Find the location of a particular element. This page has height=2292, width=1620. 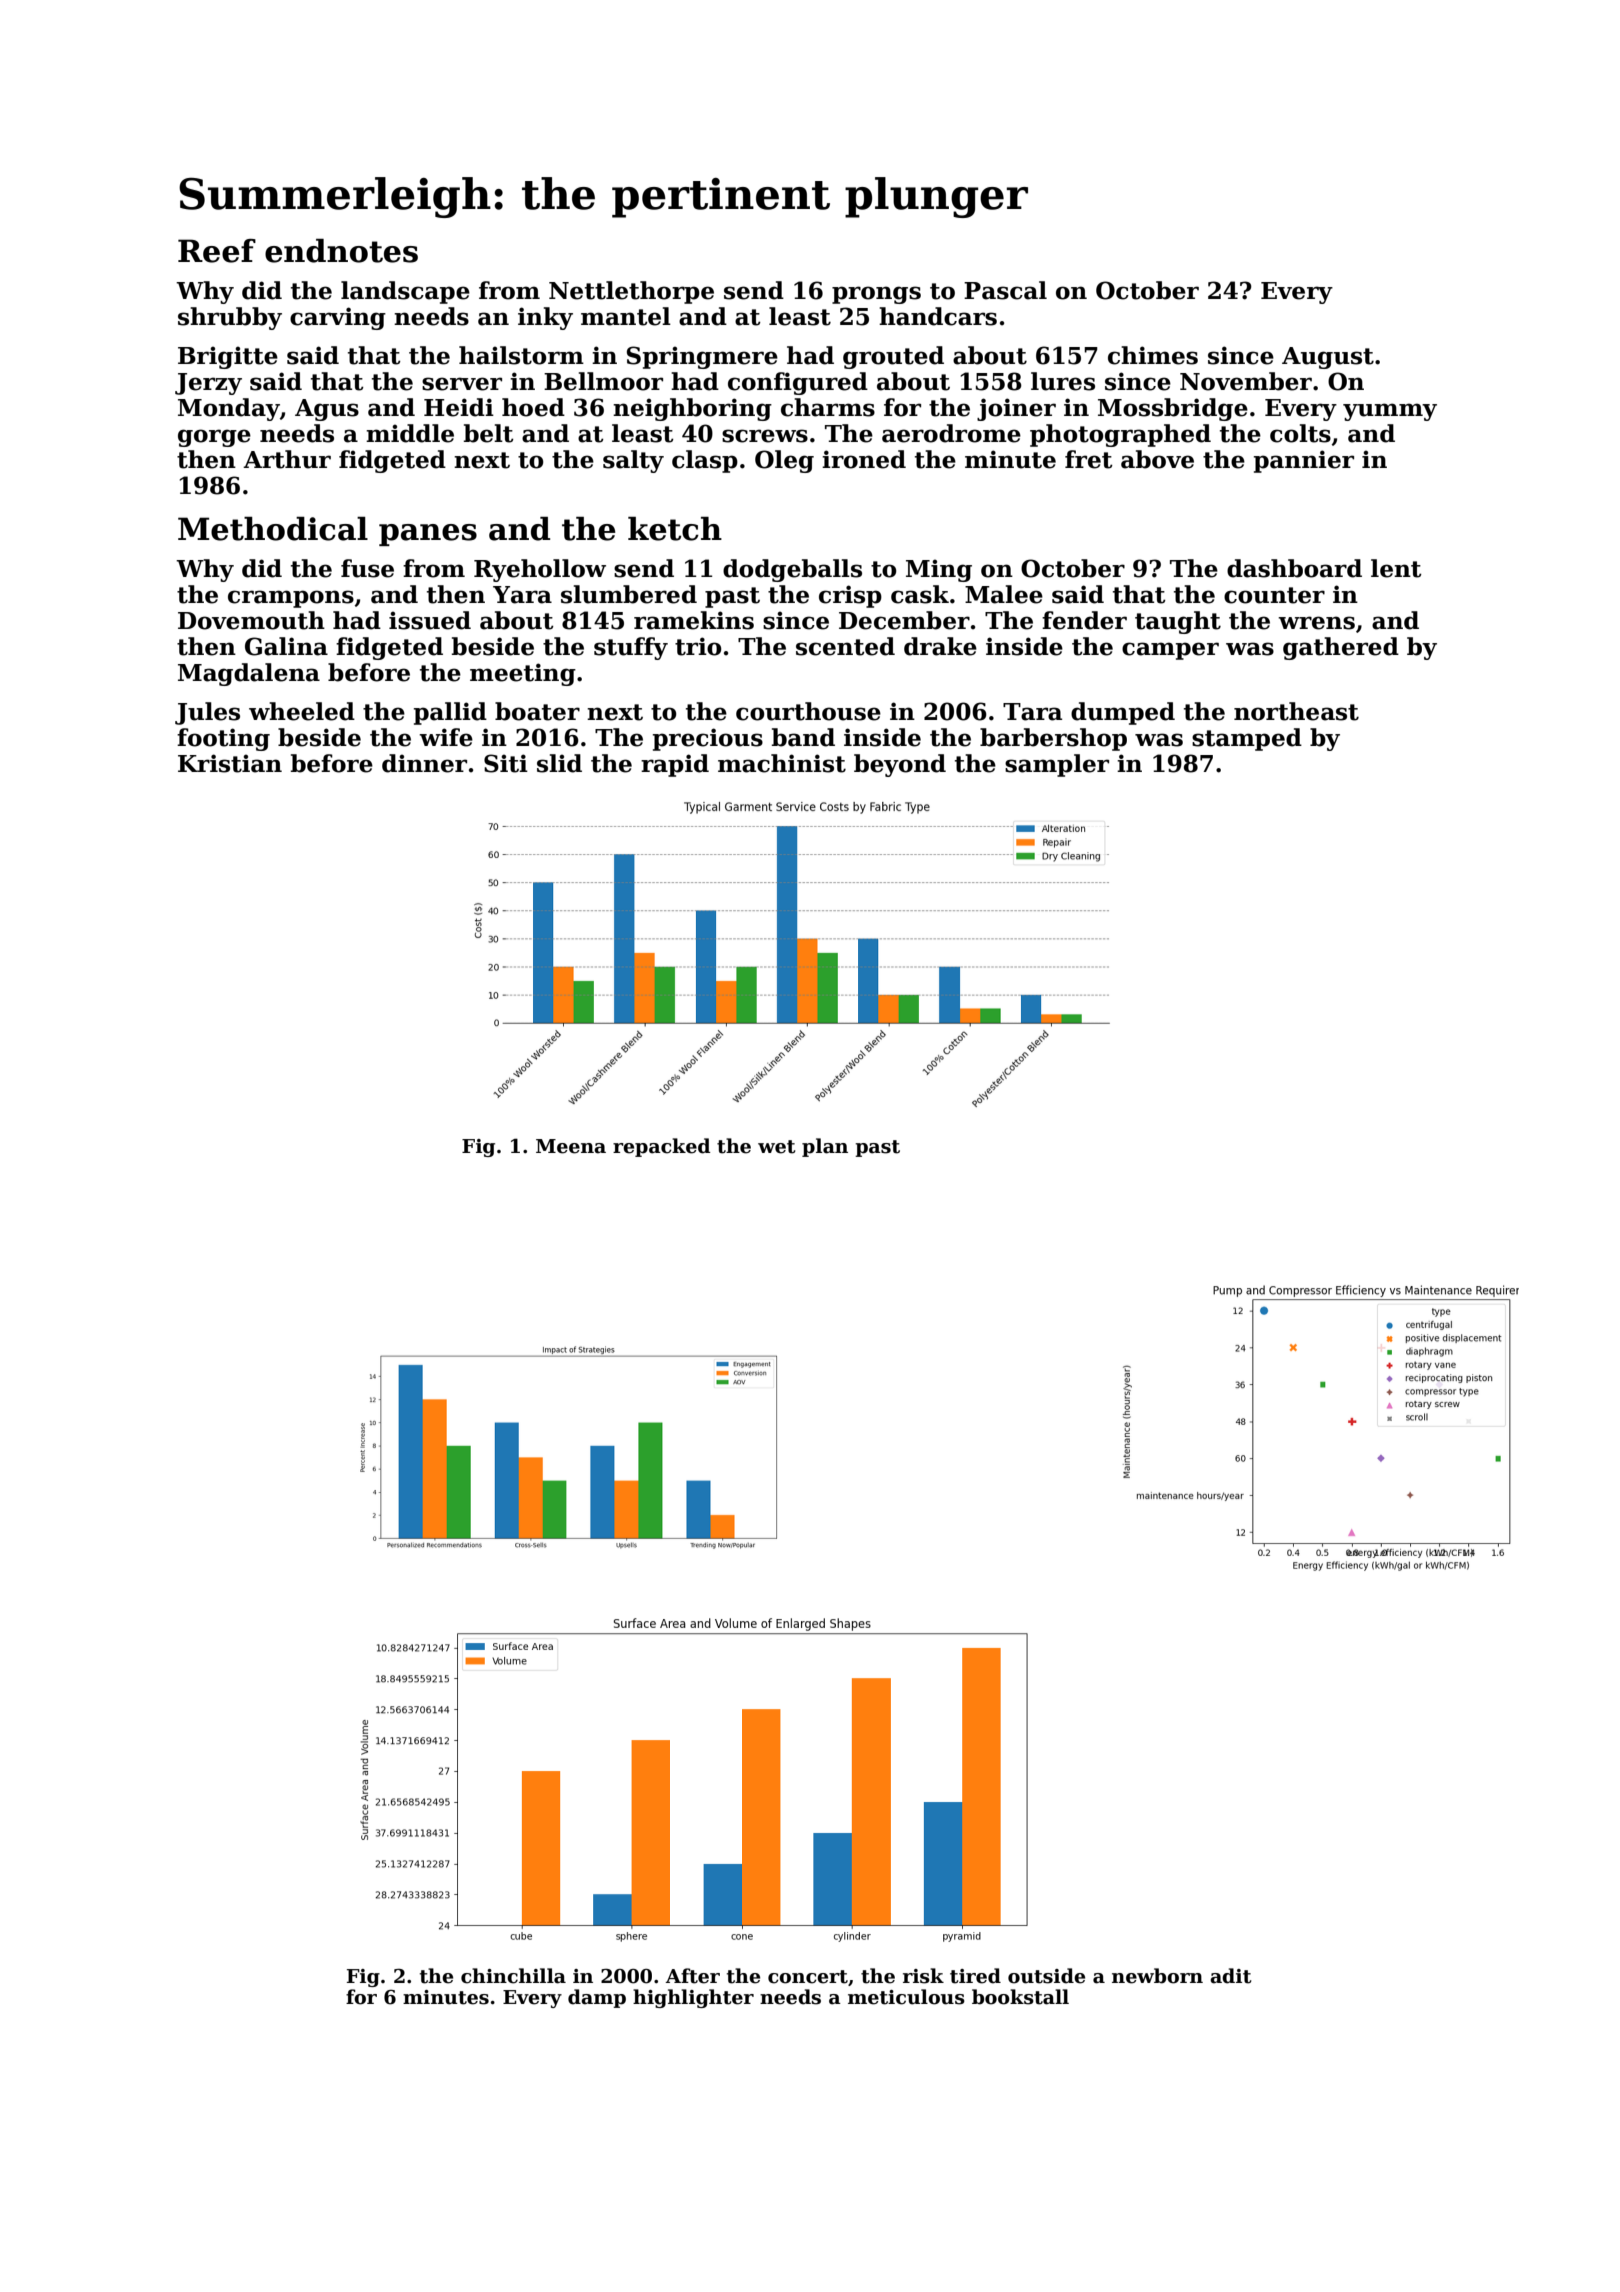

repacked is located at coordinates (661, 1147).
